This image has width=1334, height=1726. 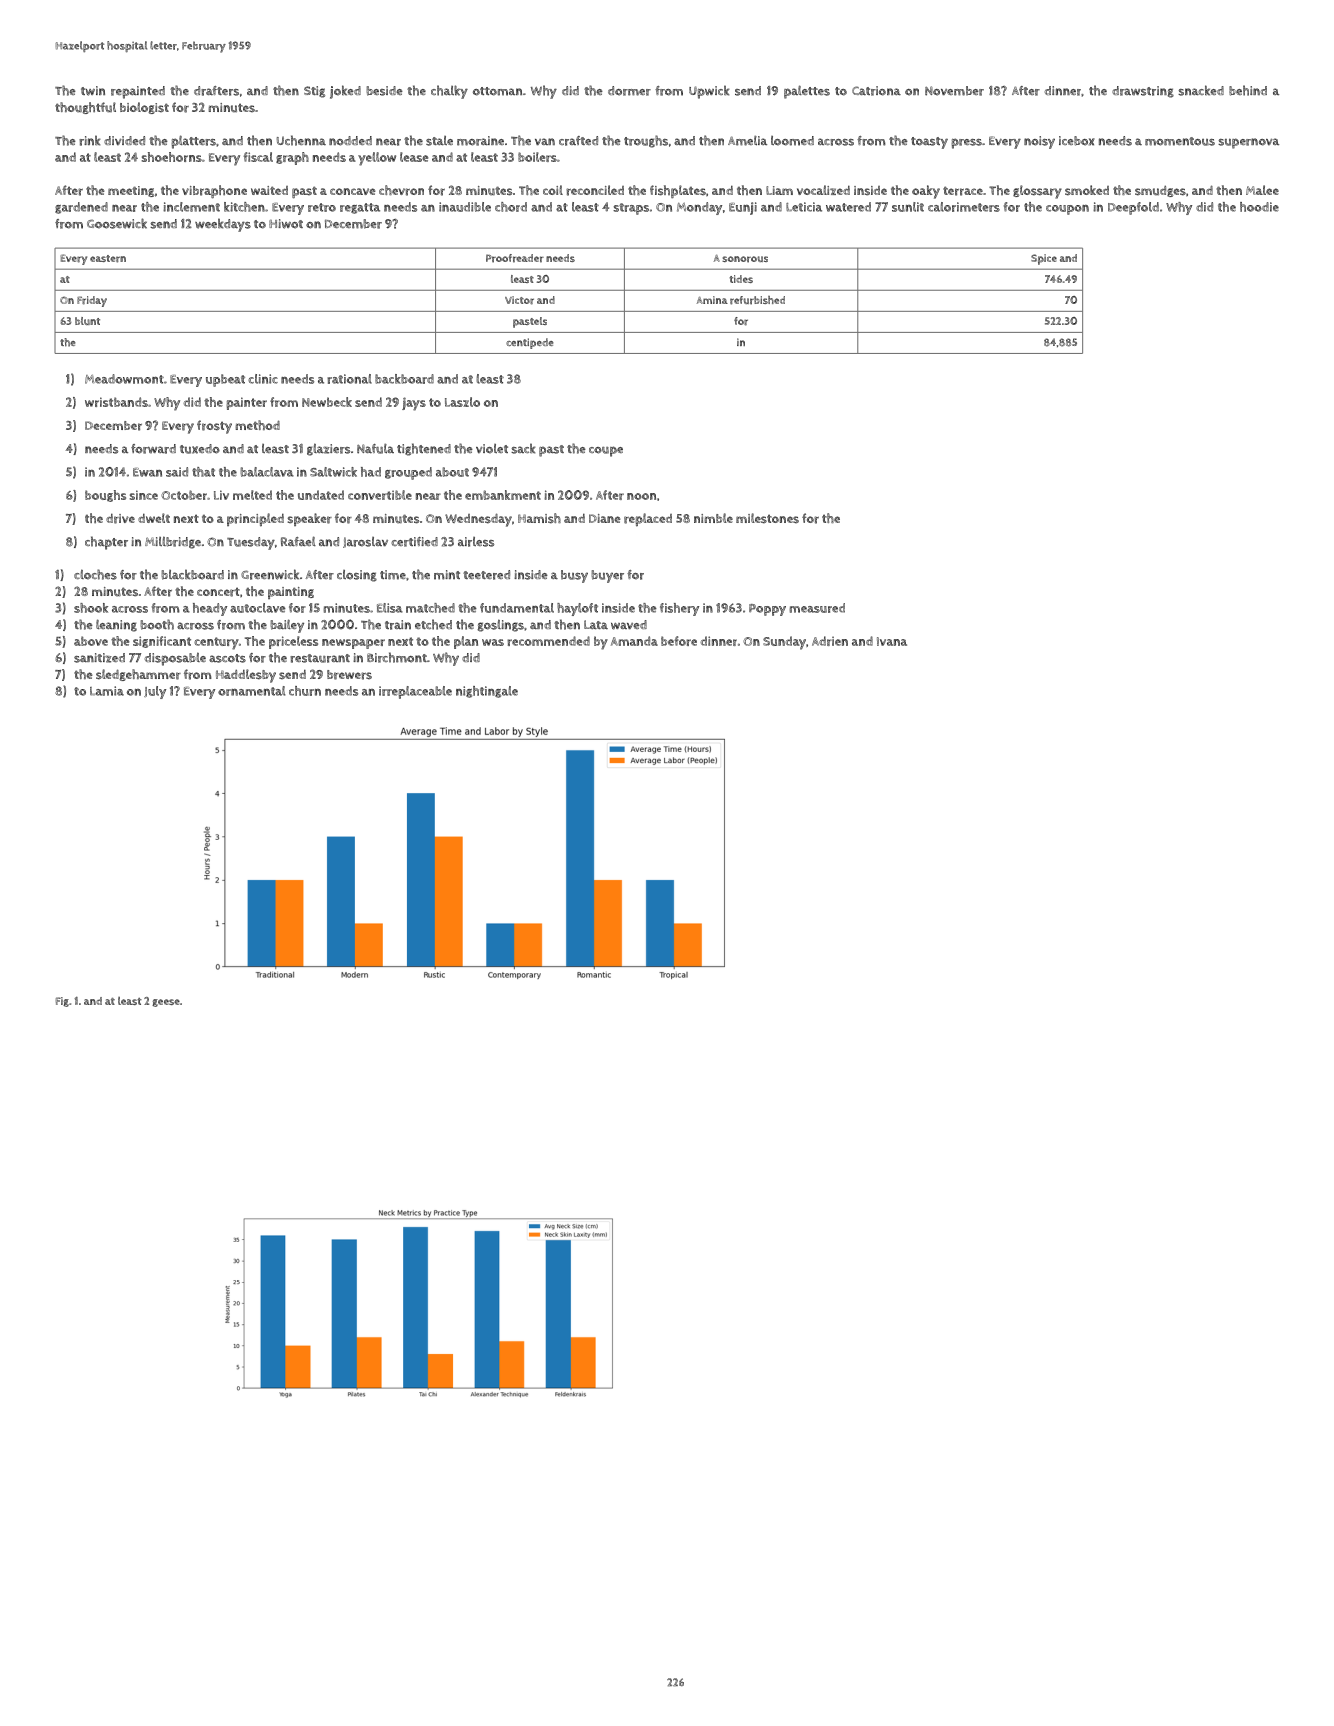 I want to click on said, so click(x=177, y=472).
